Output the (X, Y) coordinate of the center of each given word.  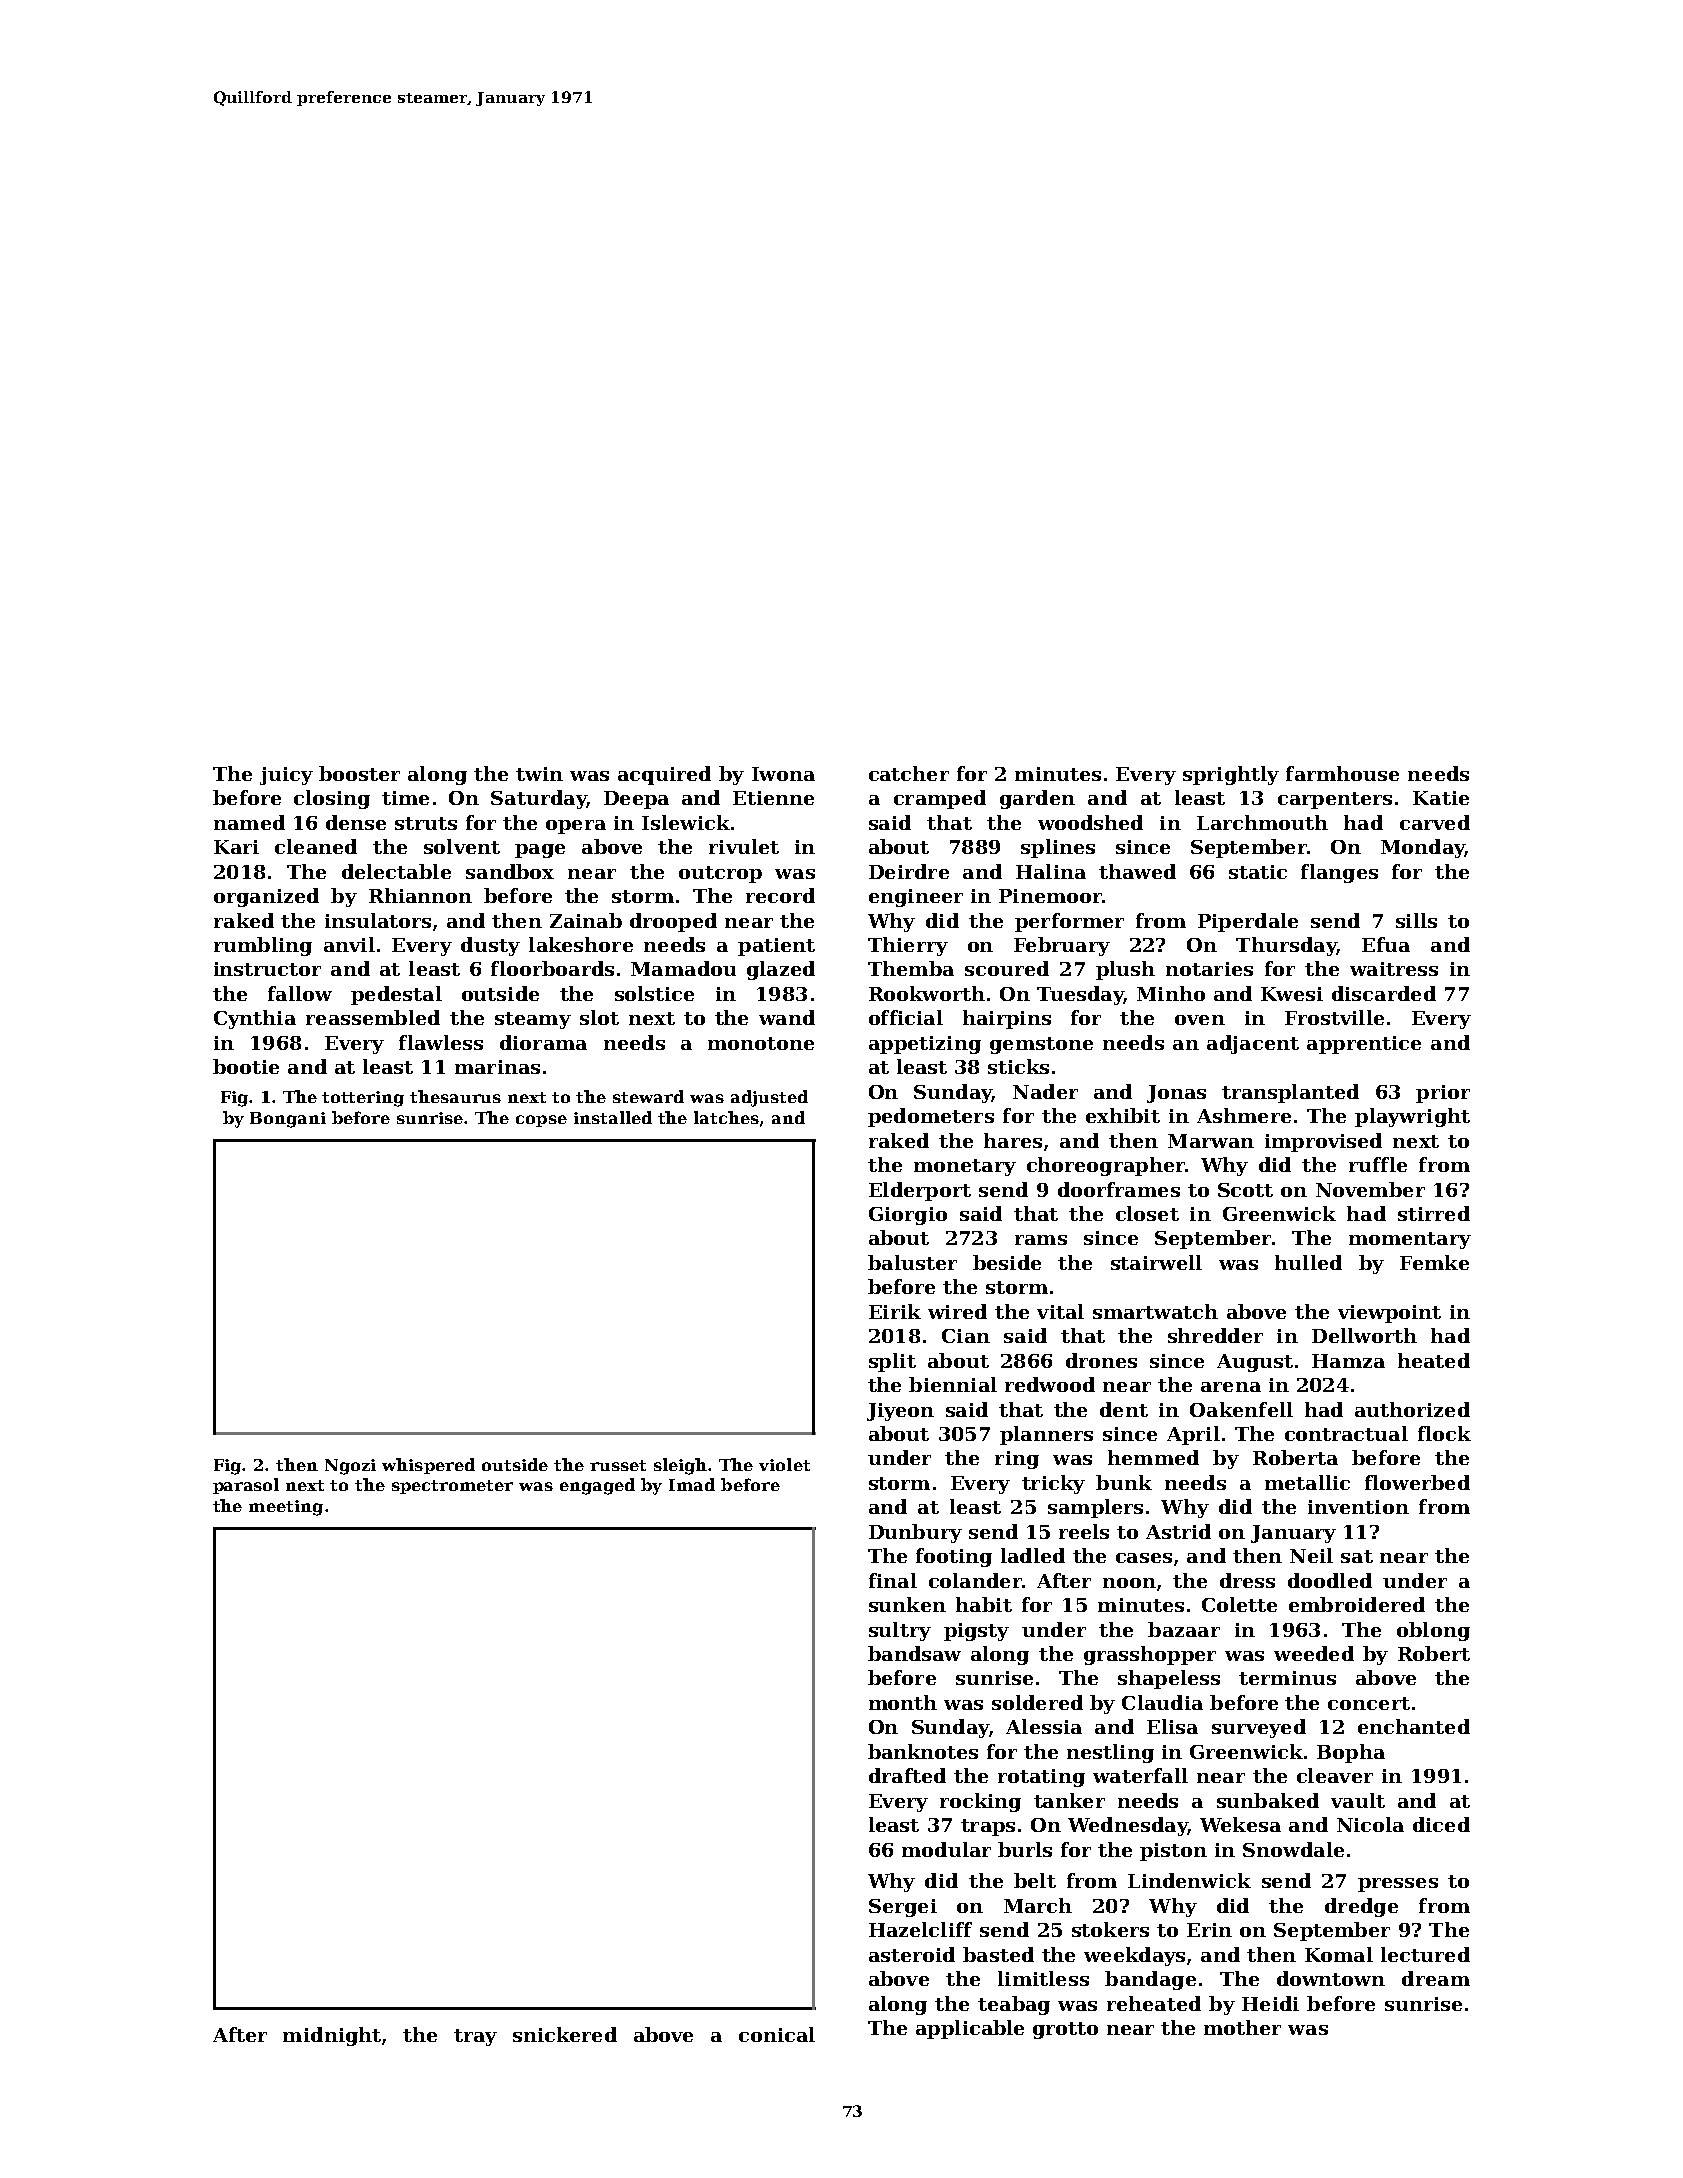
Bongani (288, 1120)
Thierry (908, 946)
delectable (396, 871)
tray (475, 2037)
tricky (1053, 1484)
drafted (907, 1775)
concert (1369, 1703)
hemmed (1153, 1457)
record (780, 895)
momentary (1410, 1240)
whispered (428, 1466)
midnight (332, 2036)
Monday (1423, 848)
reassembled (373, 1017)
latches (726, 1117)
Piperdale (1248, 922)
